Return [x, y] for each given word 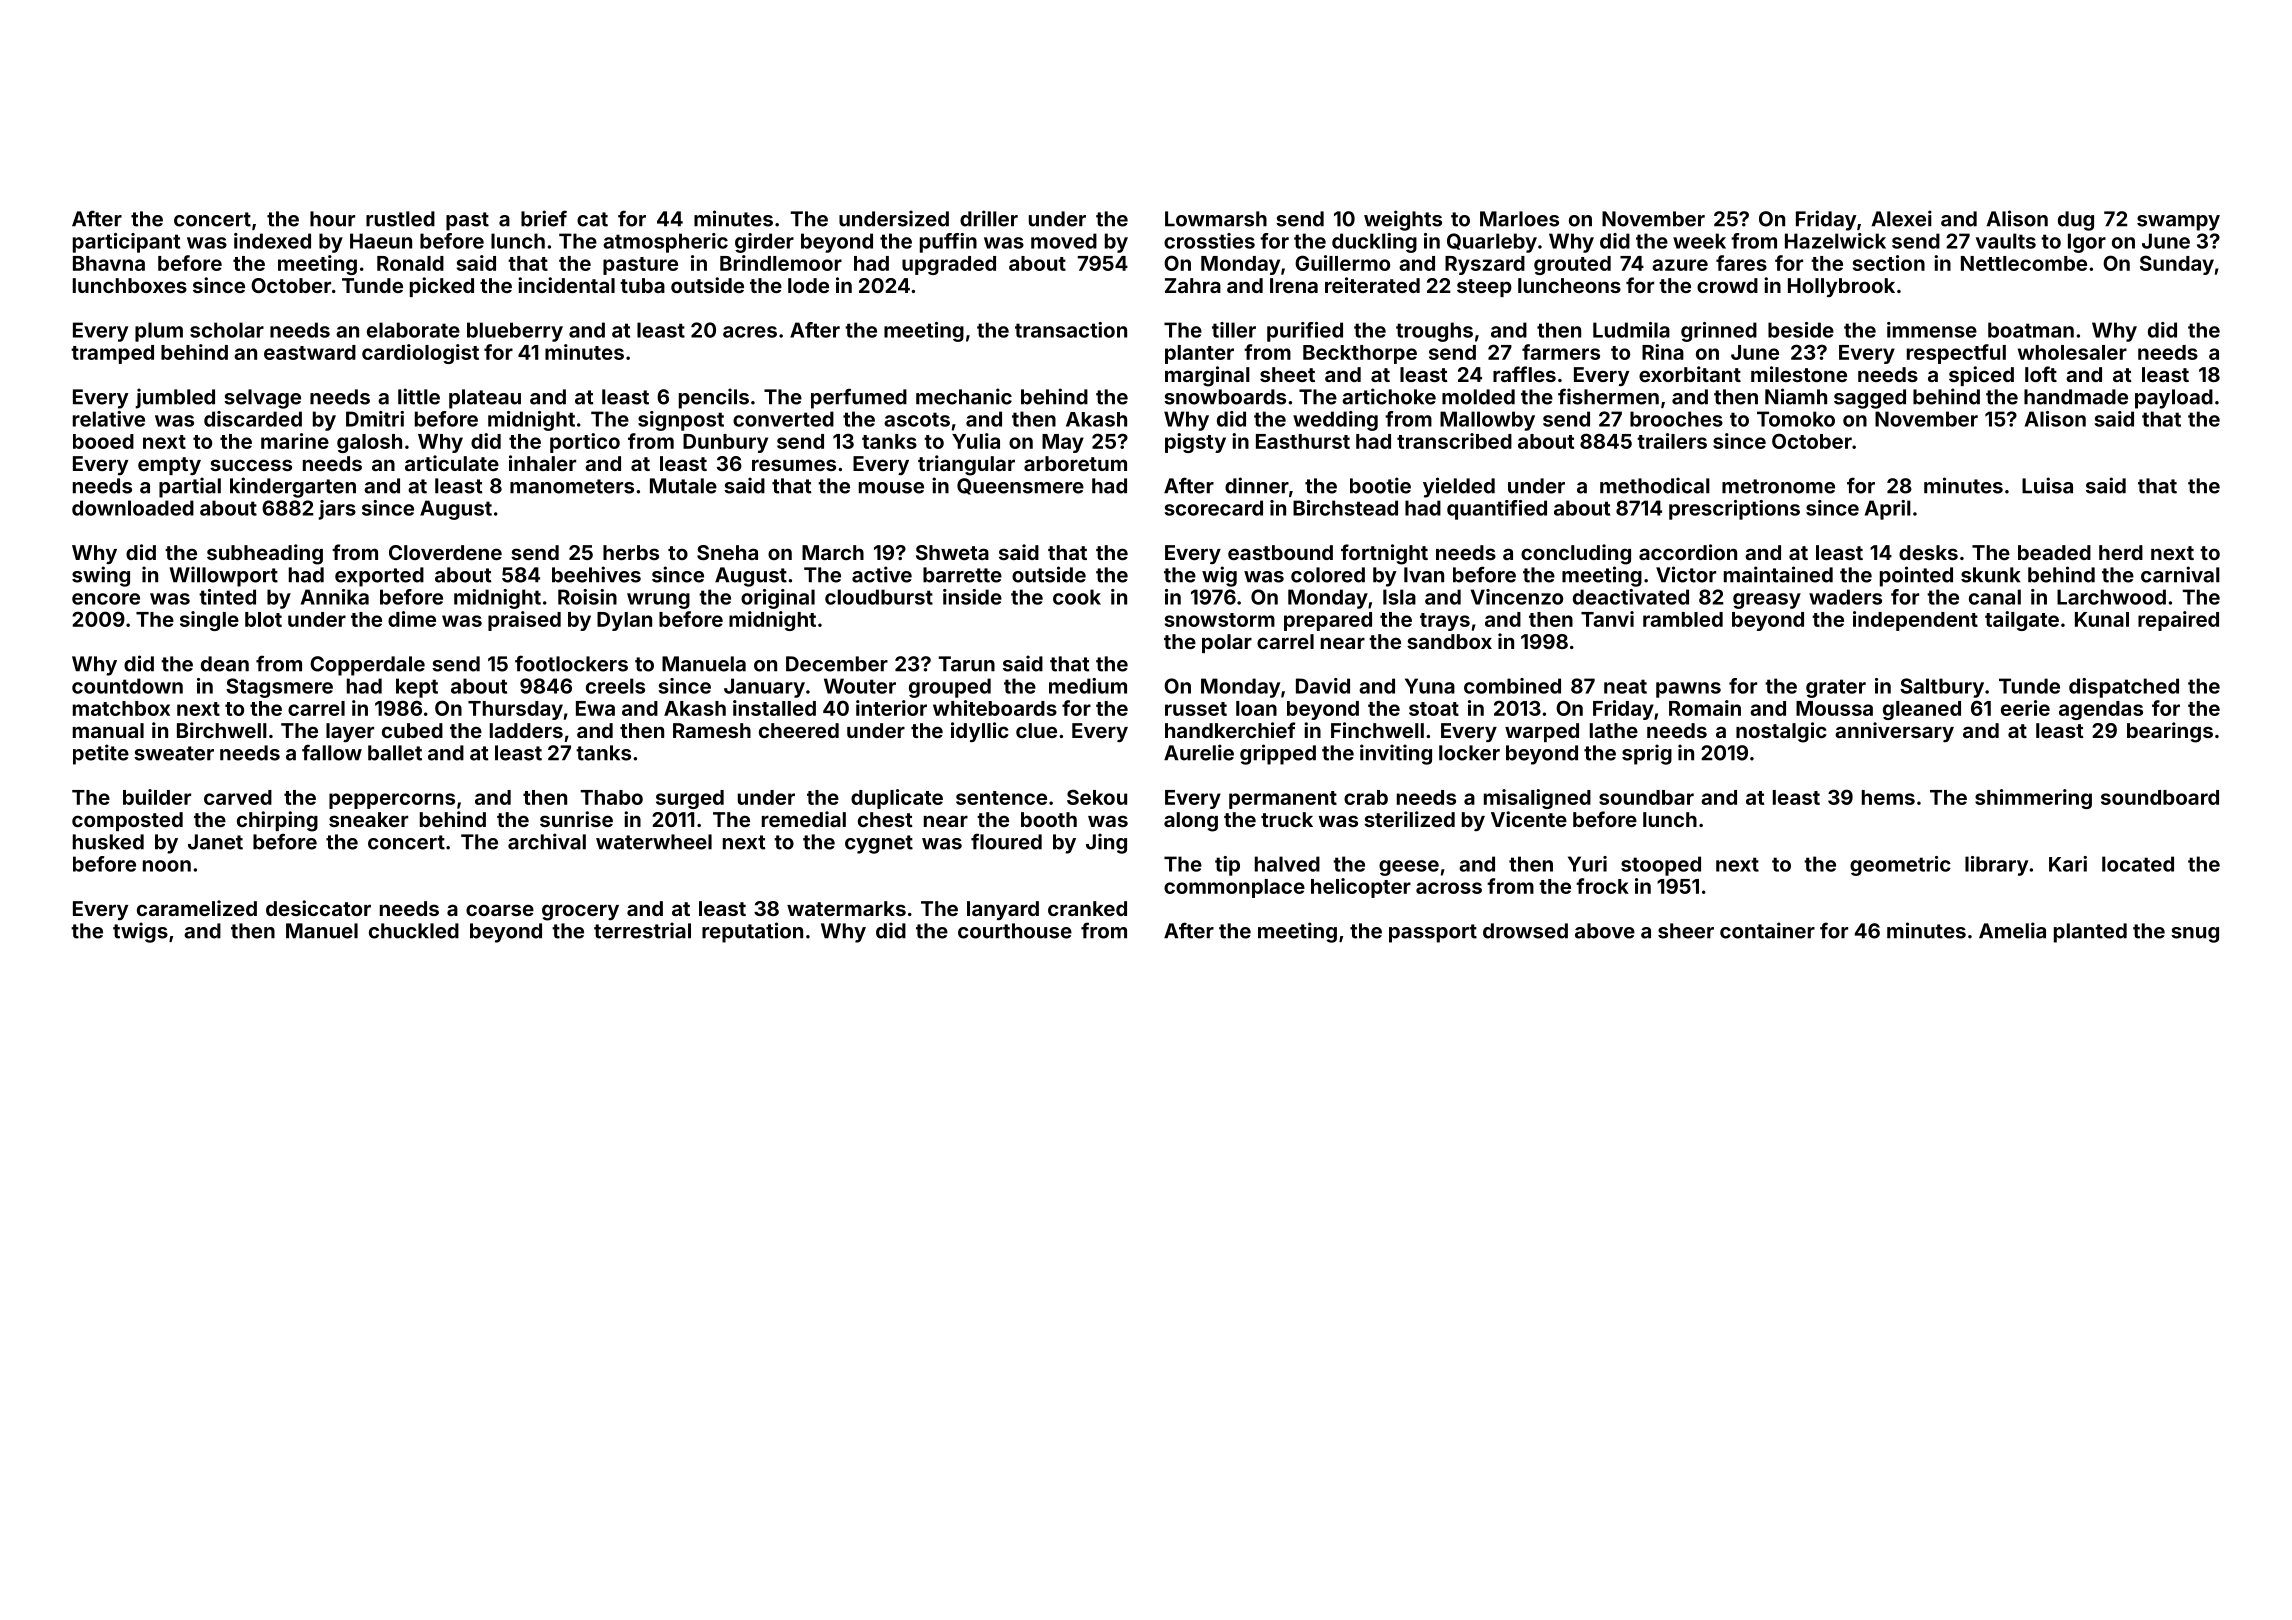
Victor [1686, 574]
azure [1680, 265]
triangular [966, 465]
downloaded [133, 508]
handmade [2076, 397]
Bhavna [109, 263]
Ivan [1424, 575]
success [251, 465]
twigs [140, 932]
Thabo [611, 797]
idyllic [980, 732]
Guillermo [1342, 263]
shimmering [2033, 799]
